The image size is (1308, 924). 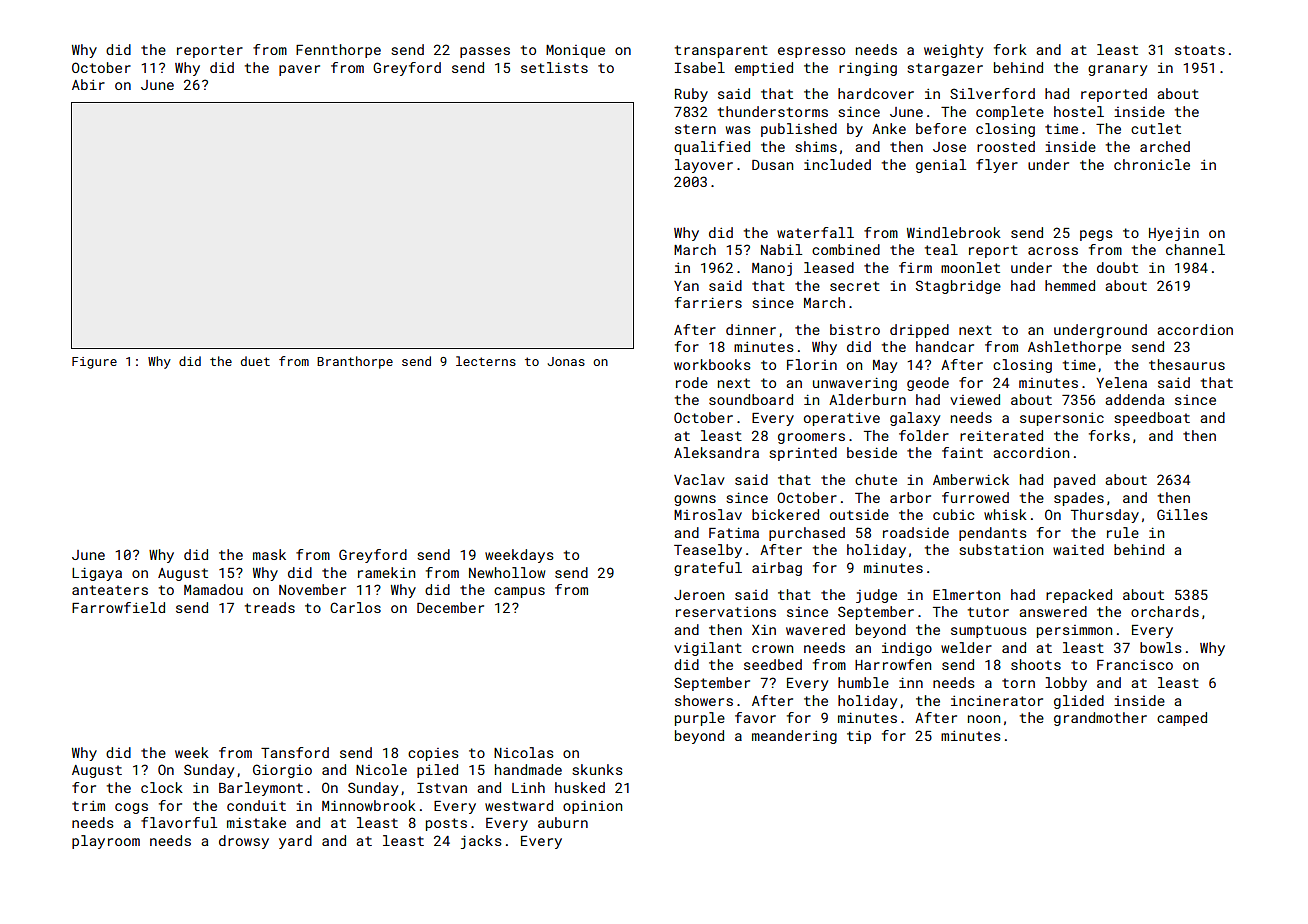 What do you see at coordinates (1165, 611) in the image?
I see `orchards` at bounding box center [1165, 611].
